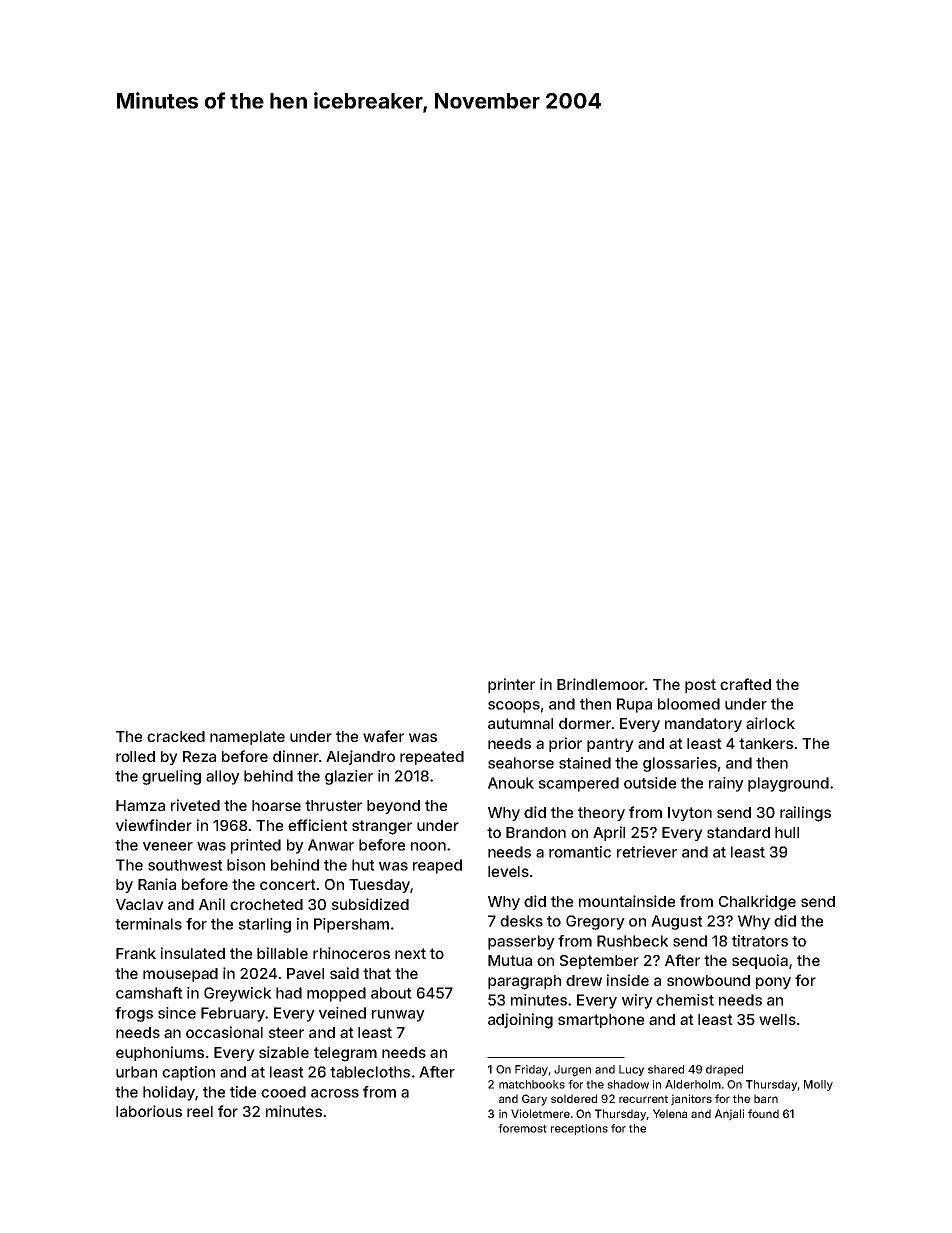  What do you see at coordinates (685, 1000) in the image?
I see `chemist` at bounding box center [685, 1000].
